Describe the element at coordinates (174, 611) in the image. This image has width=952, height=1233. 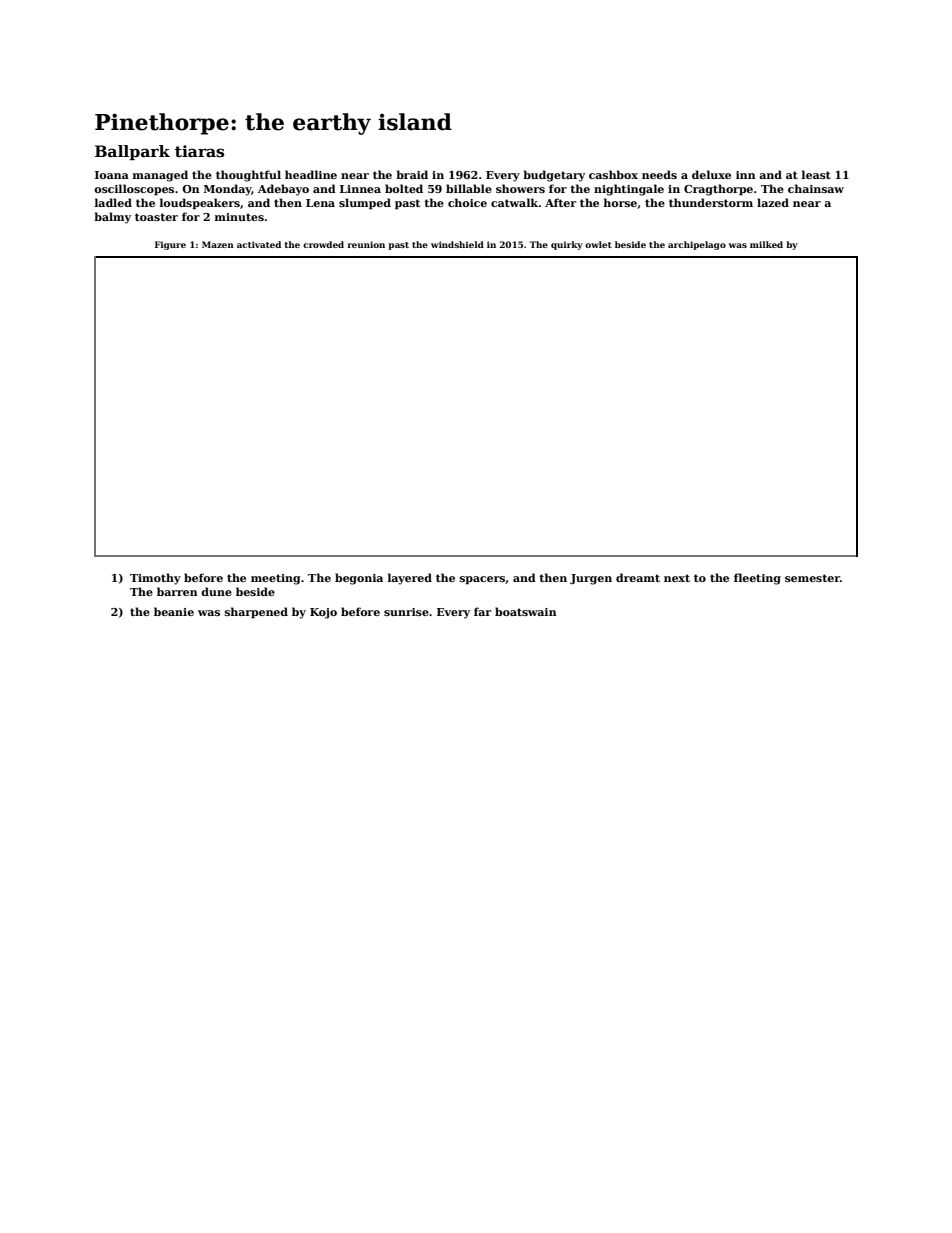
I see `beanie` at that location.
